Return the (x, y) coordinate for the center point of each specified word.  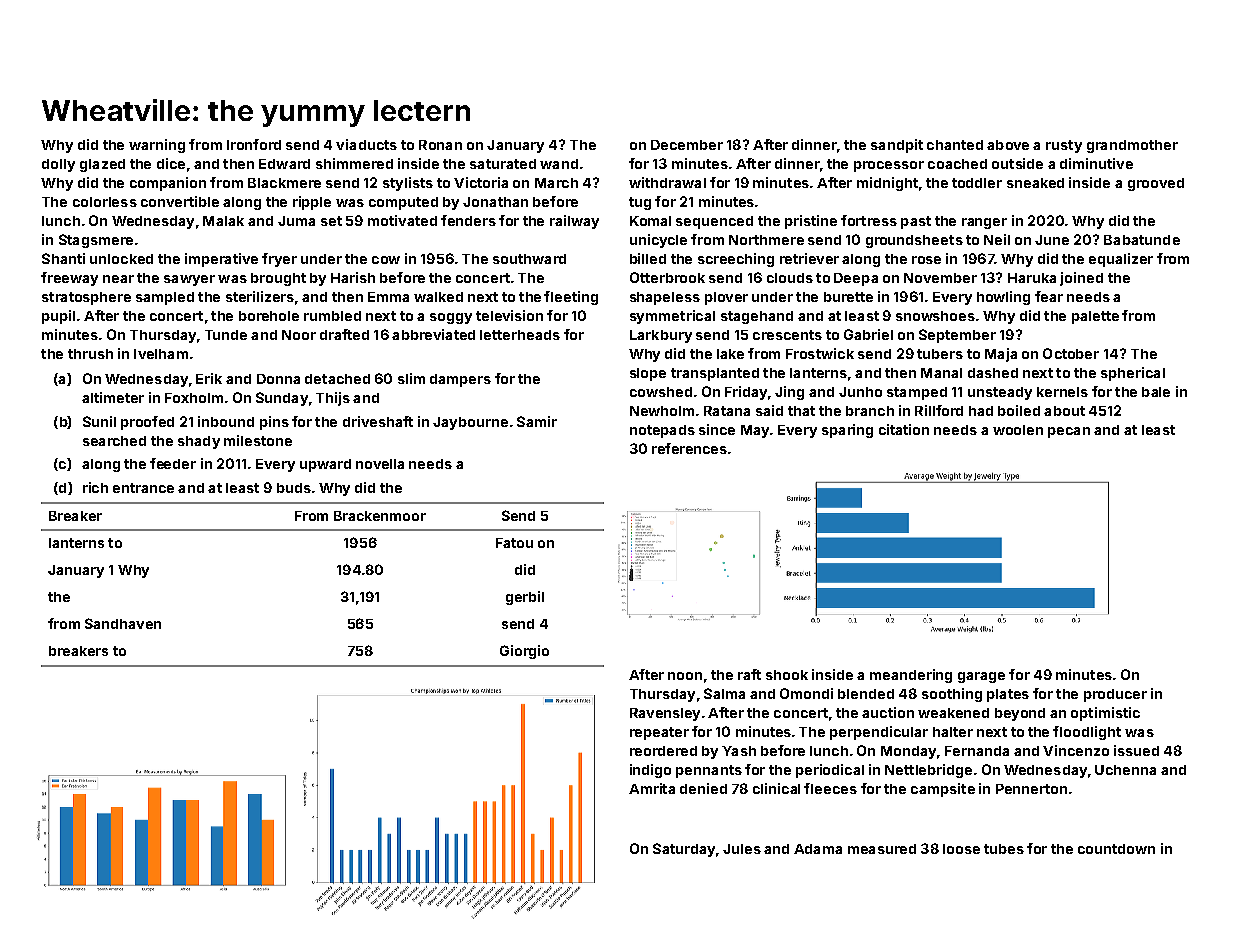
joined (1081, 279)
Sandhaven (123, 623)
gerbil (525, 598)
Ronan (440, 145)
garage (981, 677)
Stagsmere (96, 241)
